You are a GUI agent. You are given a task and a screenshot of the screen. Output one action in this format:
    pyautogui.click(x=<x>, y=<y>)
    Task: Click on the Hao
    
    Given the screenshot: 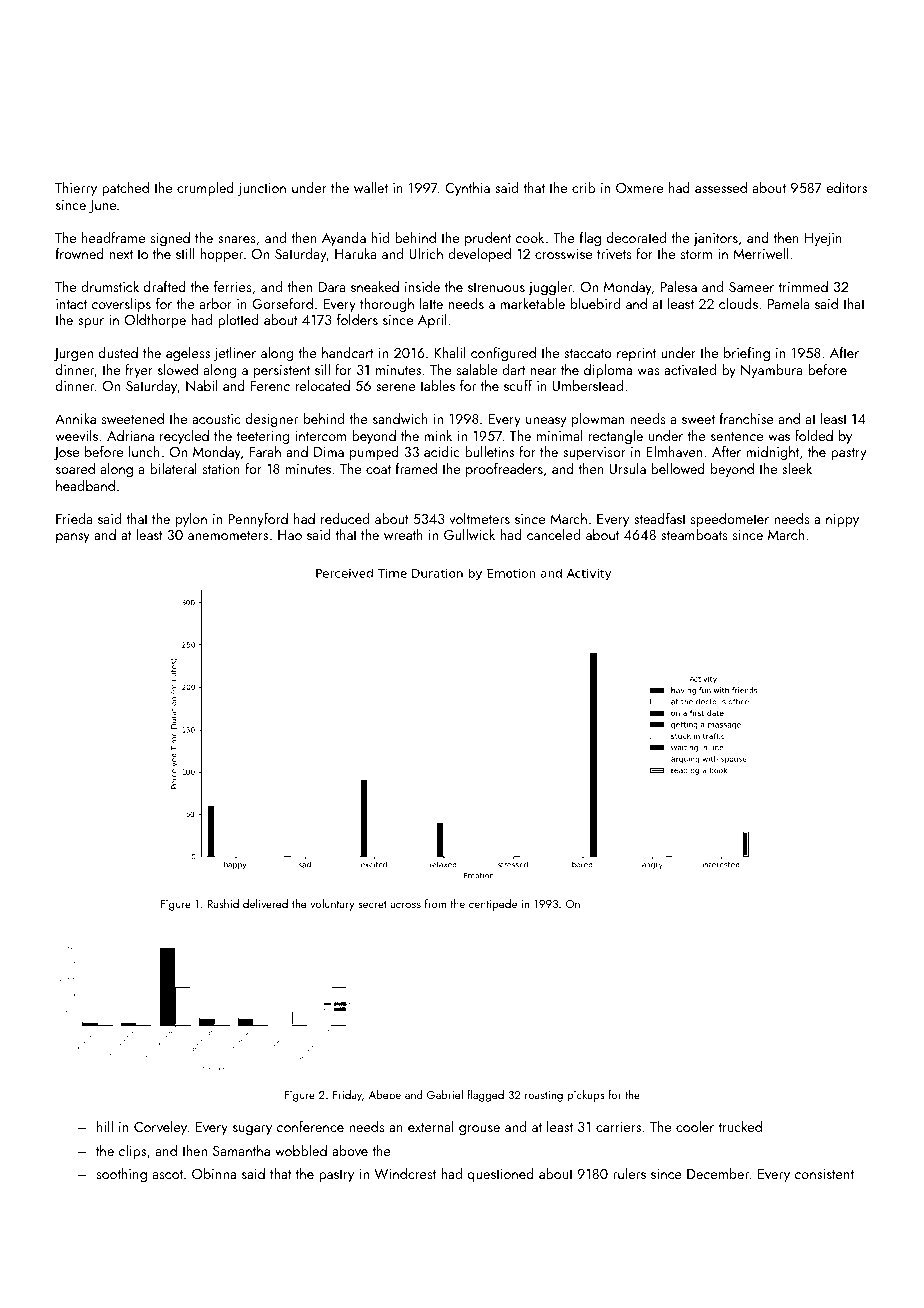 What is the action you would take?
    pyautogui.click(x=290, y=535)
